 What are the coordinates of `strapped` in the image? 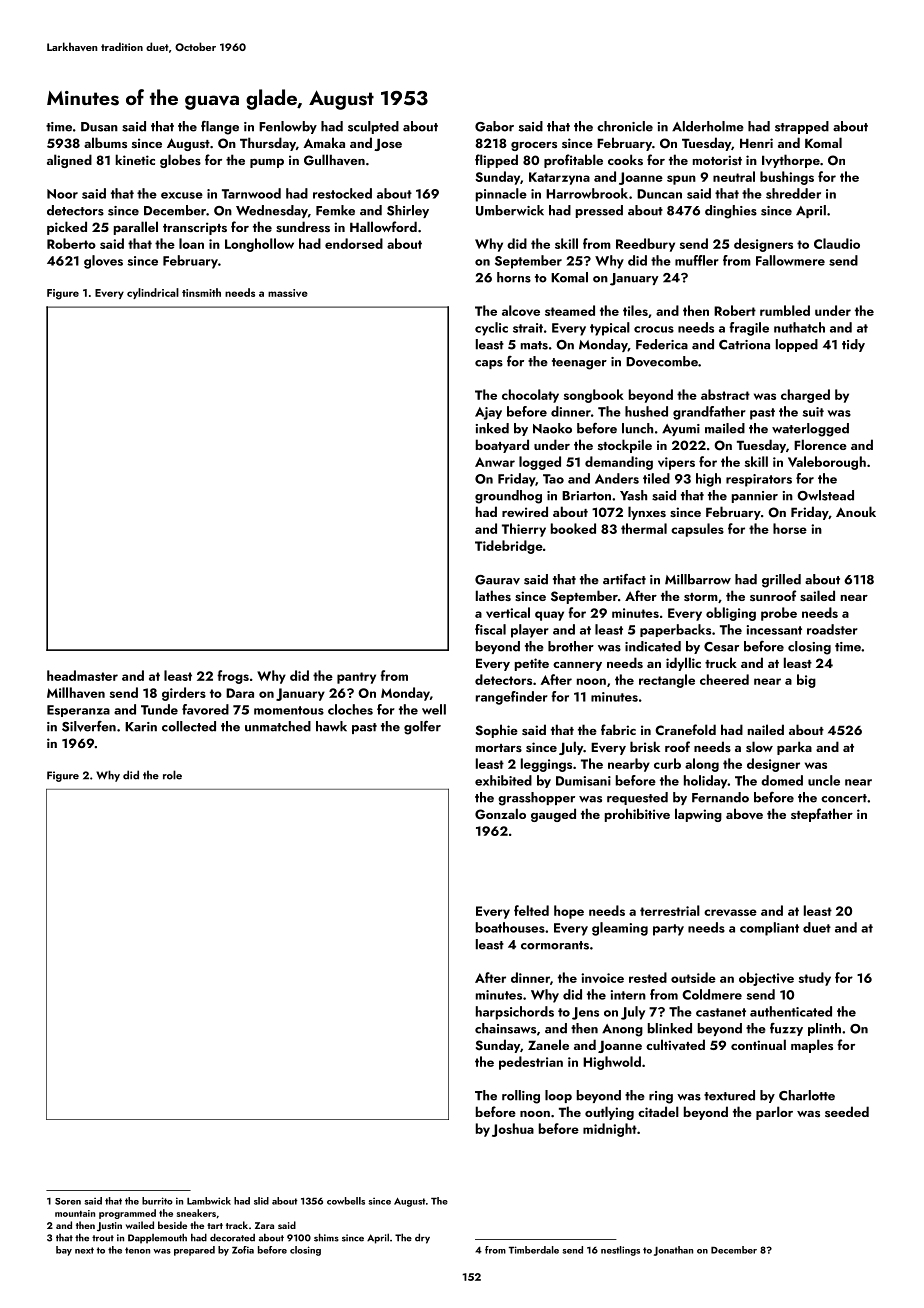 It's located at (802, 127).
